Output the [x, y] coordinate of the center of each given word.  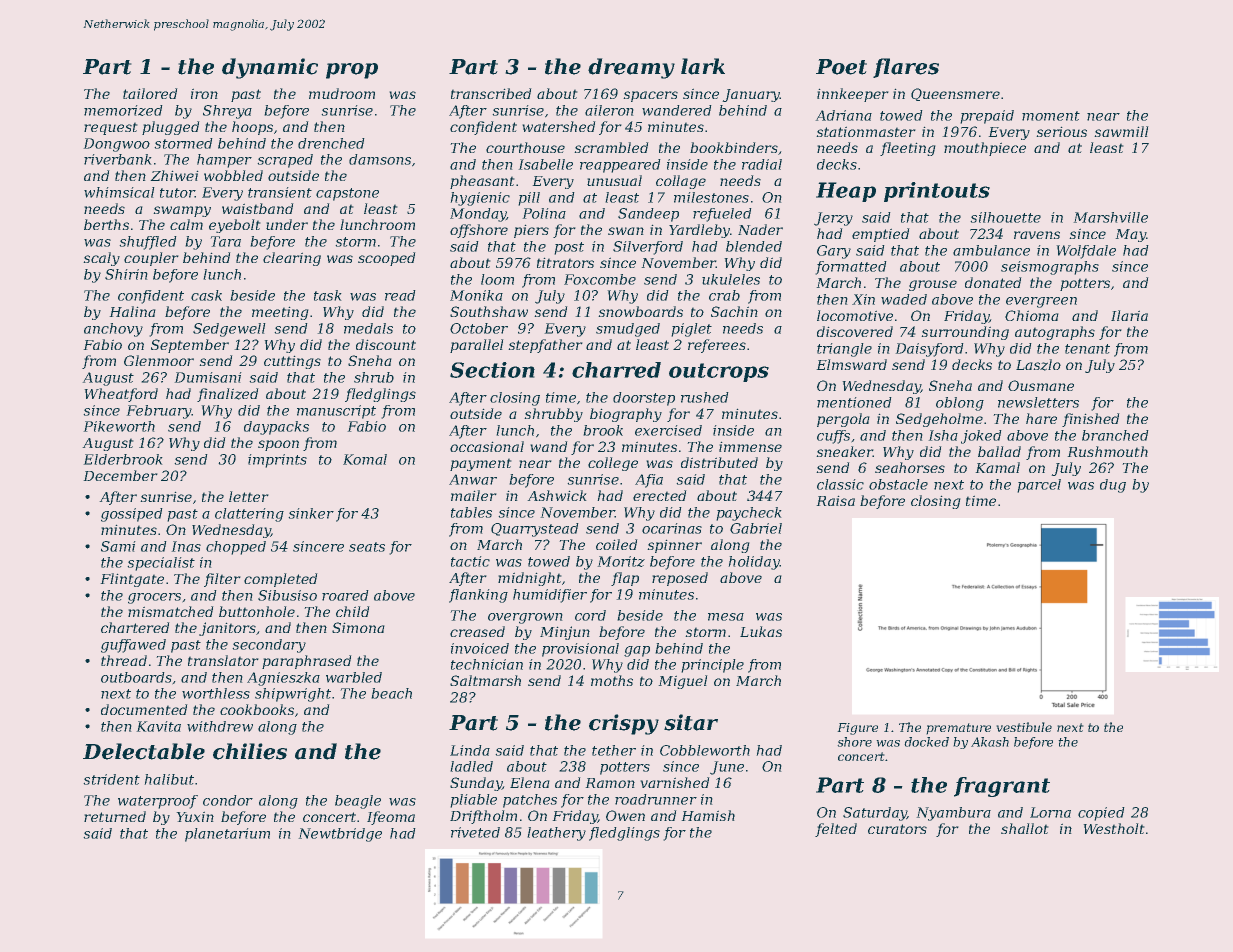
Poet [841, 67]
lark [703, 66]
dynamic [270, 68]
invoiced [480, 648]
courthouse [525, 147]
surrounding [965, 333]
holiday [754, 563]
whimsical [119, 192]
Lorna [1050, 812]
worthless [216, 693]
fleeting [908, 149]
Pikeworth [119, 426]
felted [836, 830]
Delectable [144, 751]
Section [492, 370]
